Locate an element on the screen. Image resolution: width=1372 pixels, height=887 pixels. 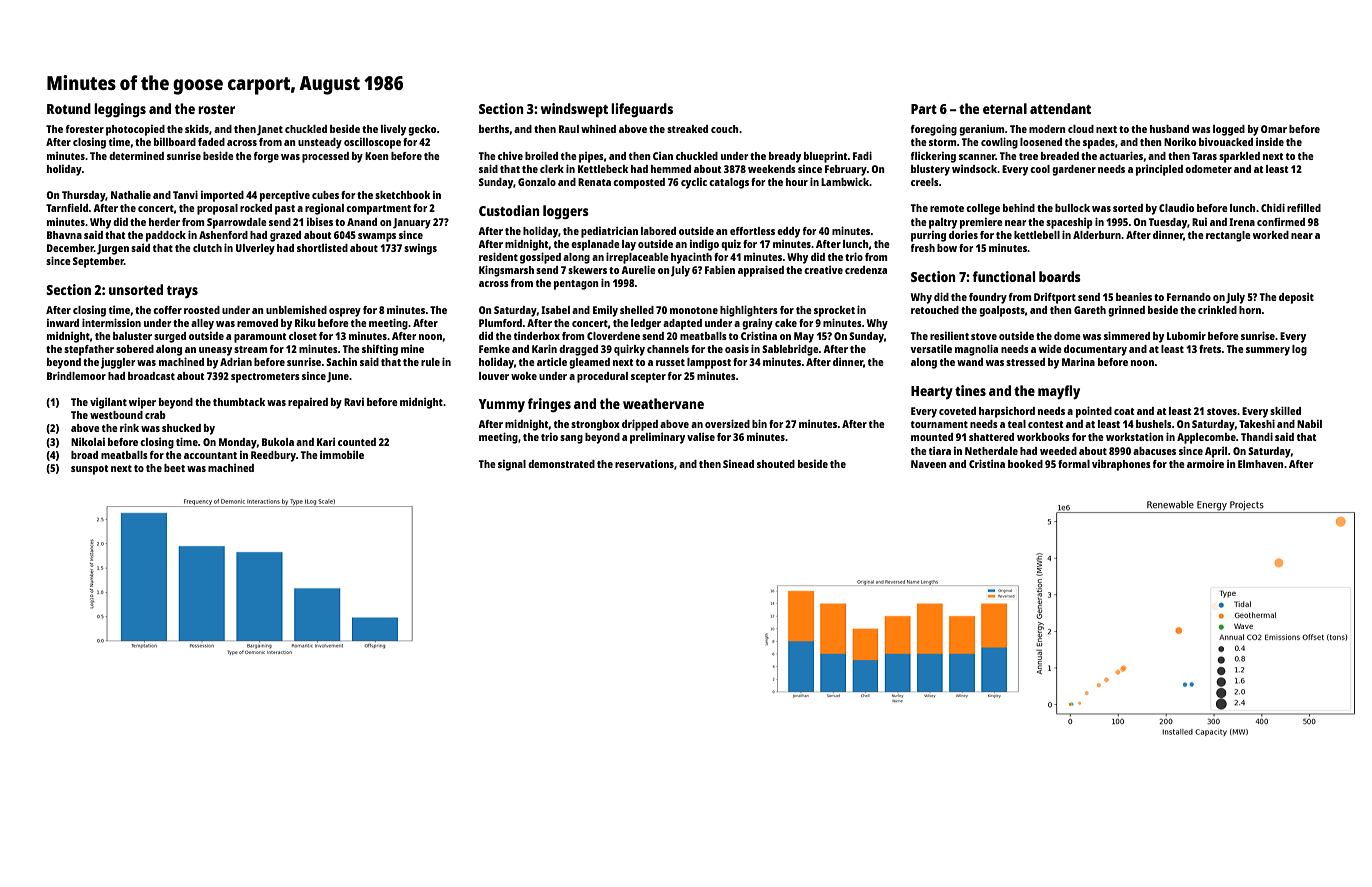
dragged is located at coordinates (578, 350).
